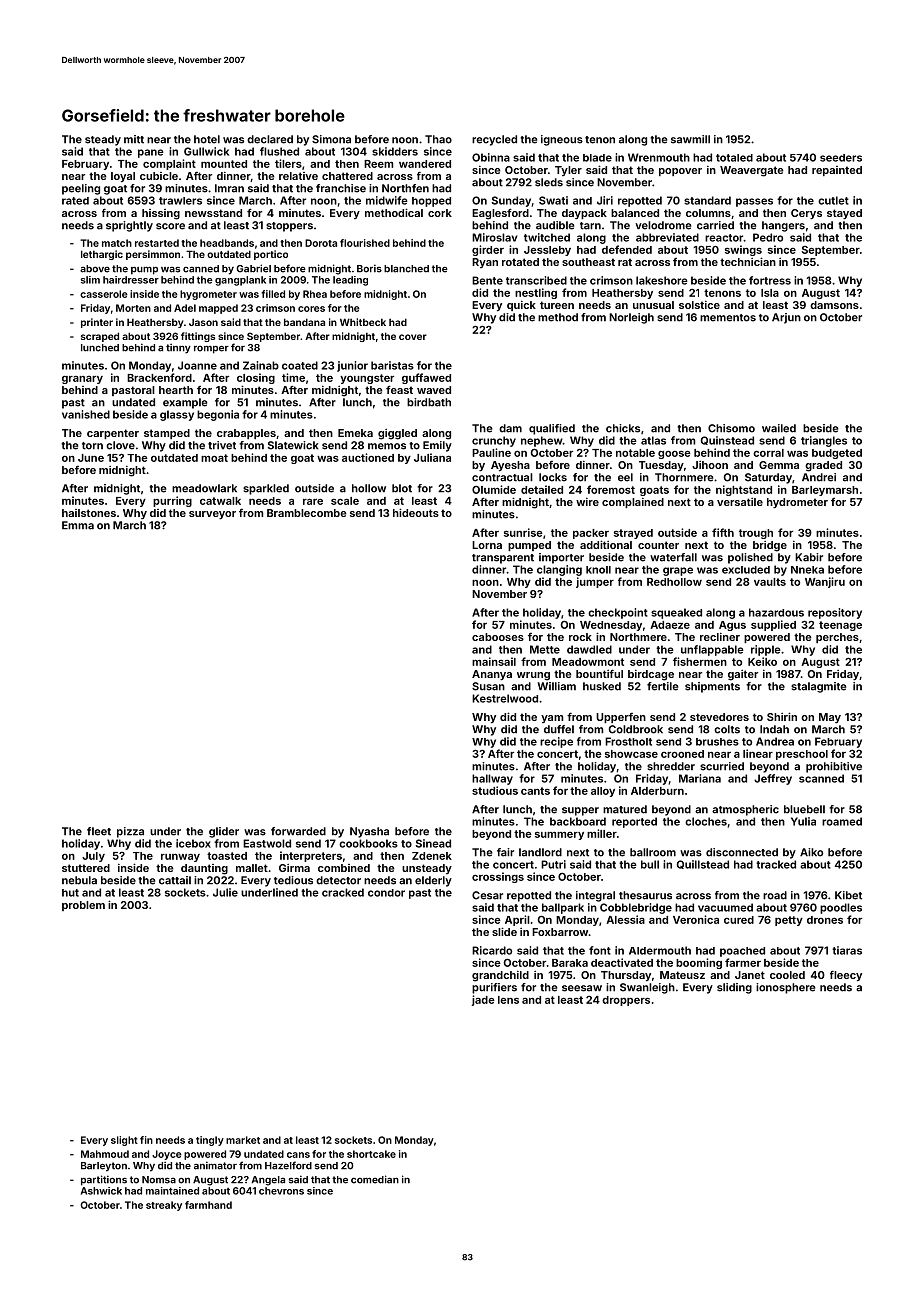 This image has width=924, height=1308. What do you see at coordinates (134, 139) in the image?
I see `mitt` at bounding box center [134, 139].
